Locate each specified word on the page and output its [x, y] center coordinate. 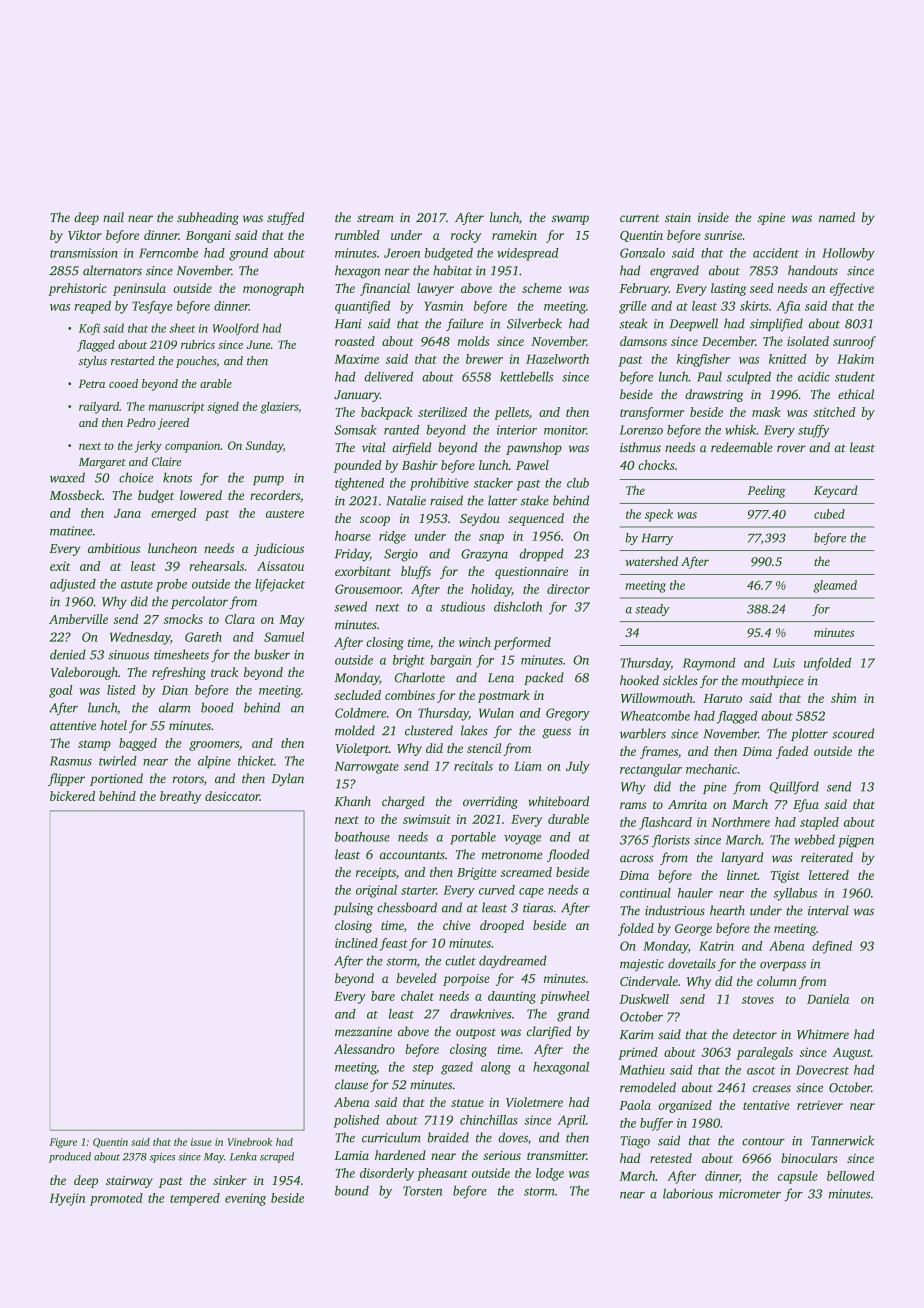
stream [375, 218]
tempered [195, 1199]
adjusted [73, 585]
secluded [357, 695]
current [640, 218]
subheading [208, 218]
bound [352, 1190]
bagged [138, 744]
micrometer [750, 1194]
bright [409, 661]
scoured [853, 733]
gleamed [835, 586]
